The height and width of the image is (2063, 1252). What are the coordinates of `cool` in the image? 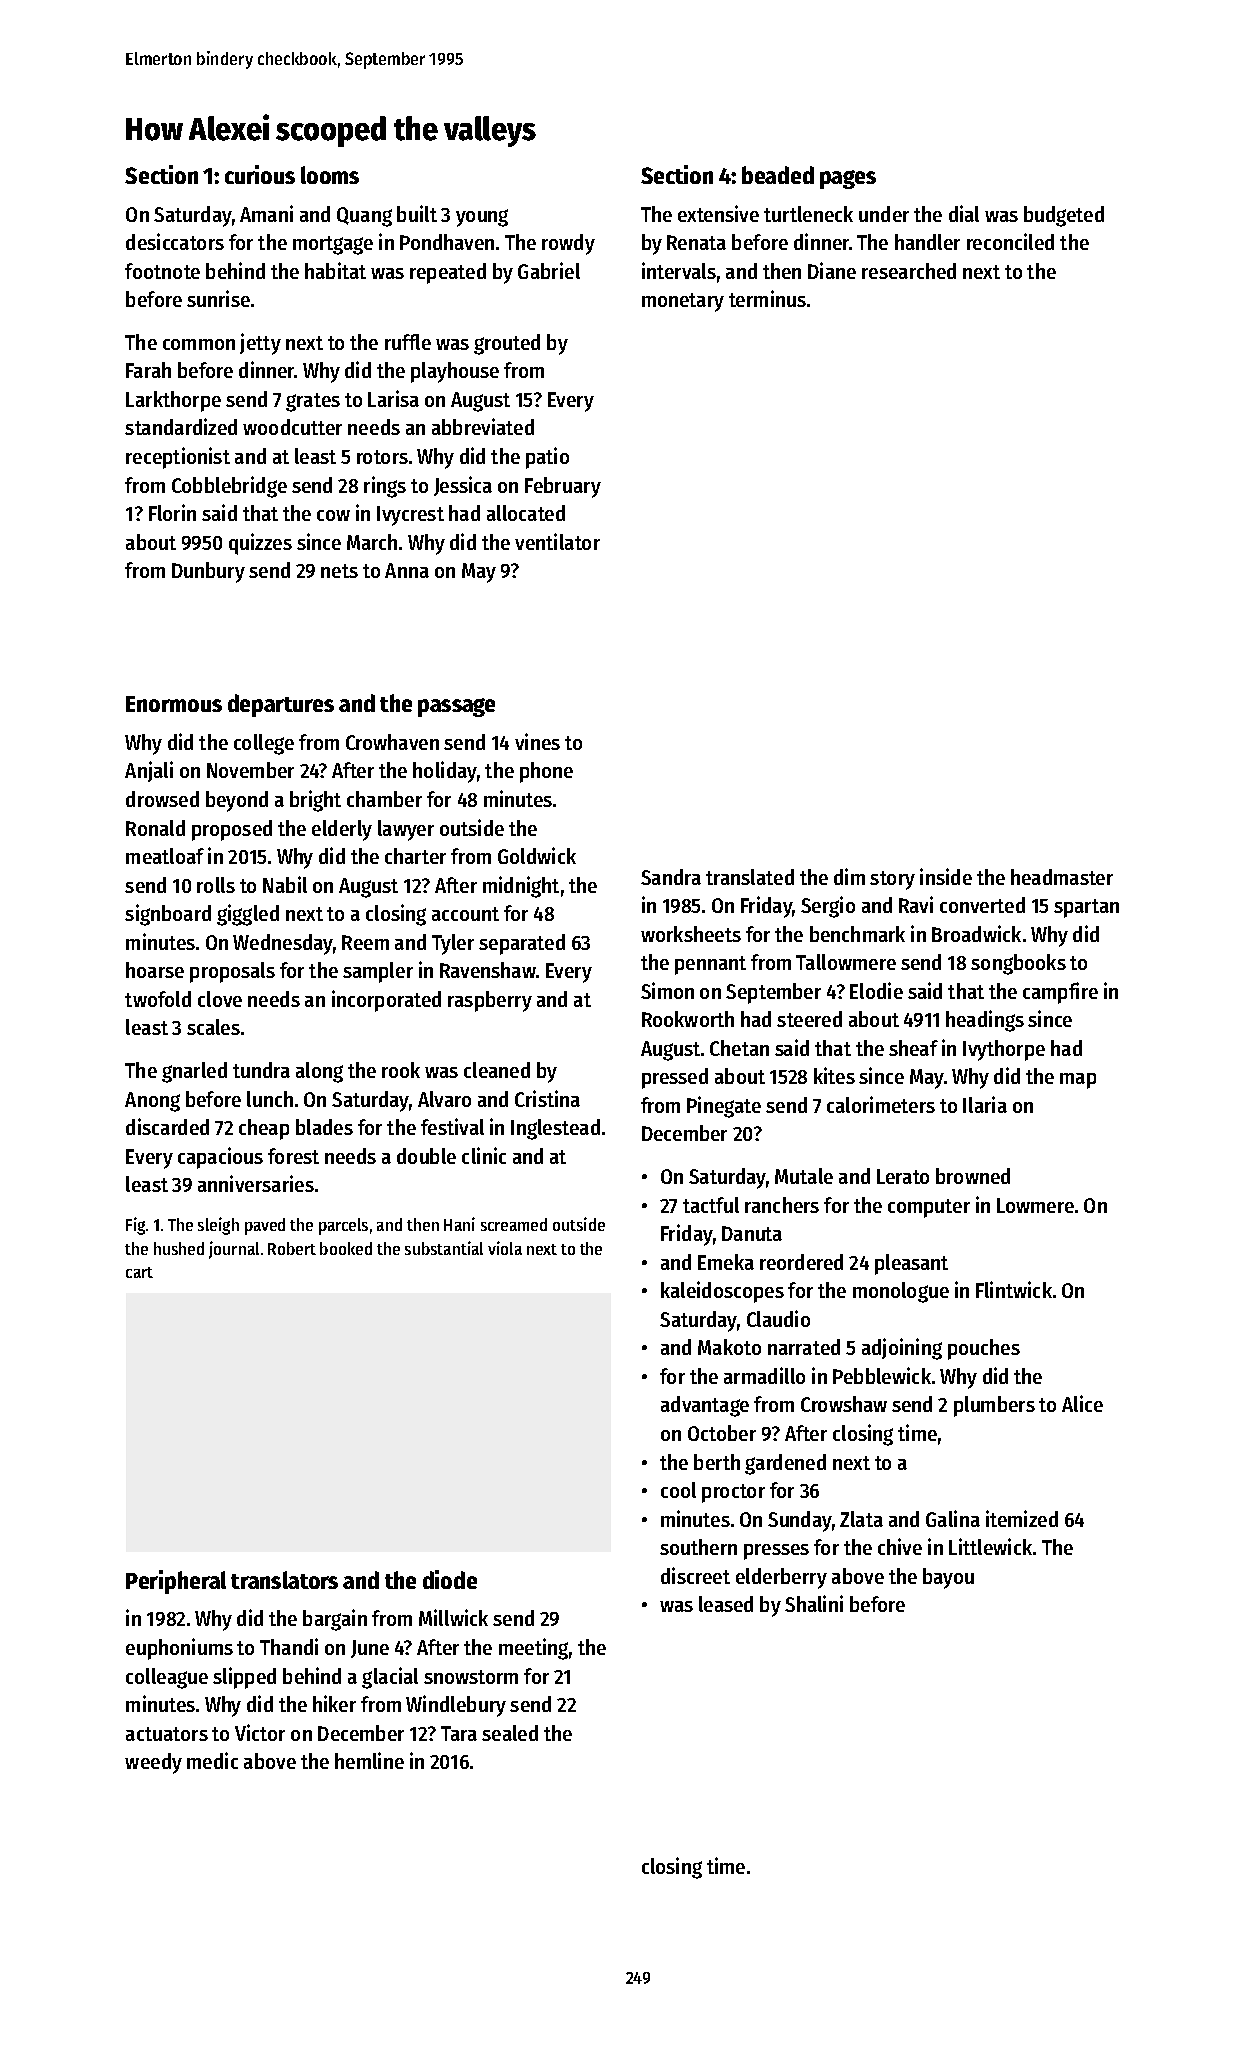 It's located at (678, 1490).
